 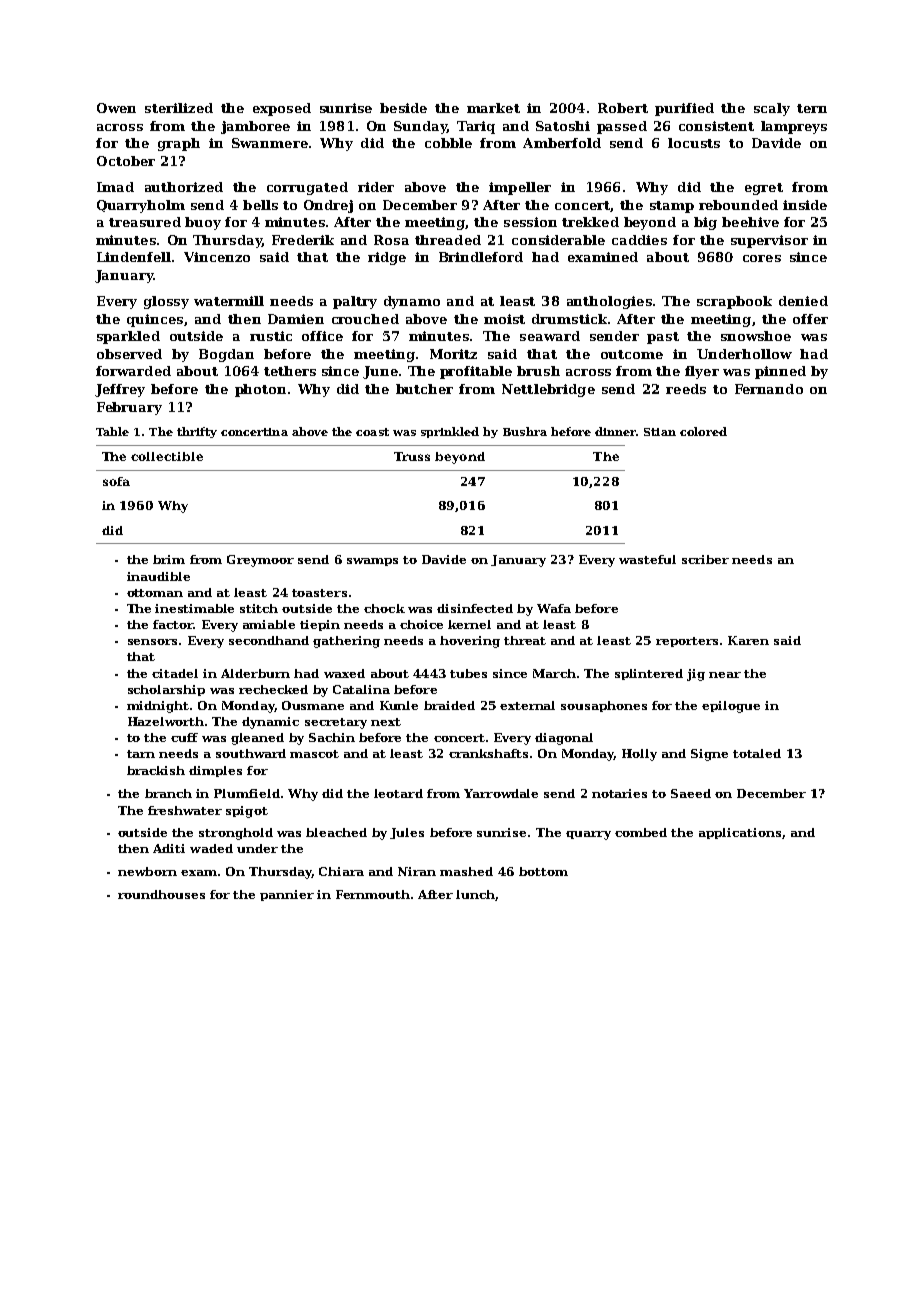 I want to click on Karen, so click(x=748, y=640).
